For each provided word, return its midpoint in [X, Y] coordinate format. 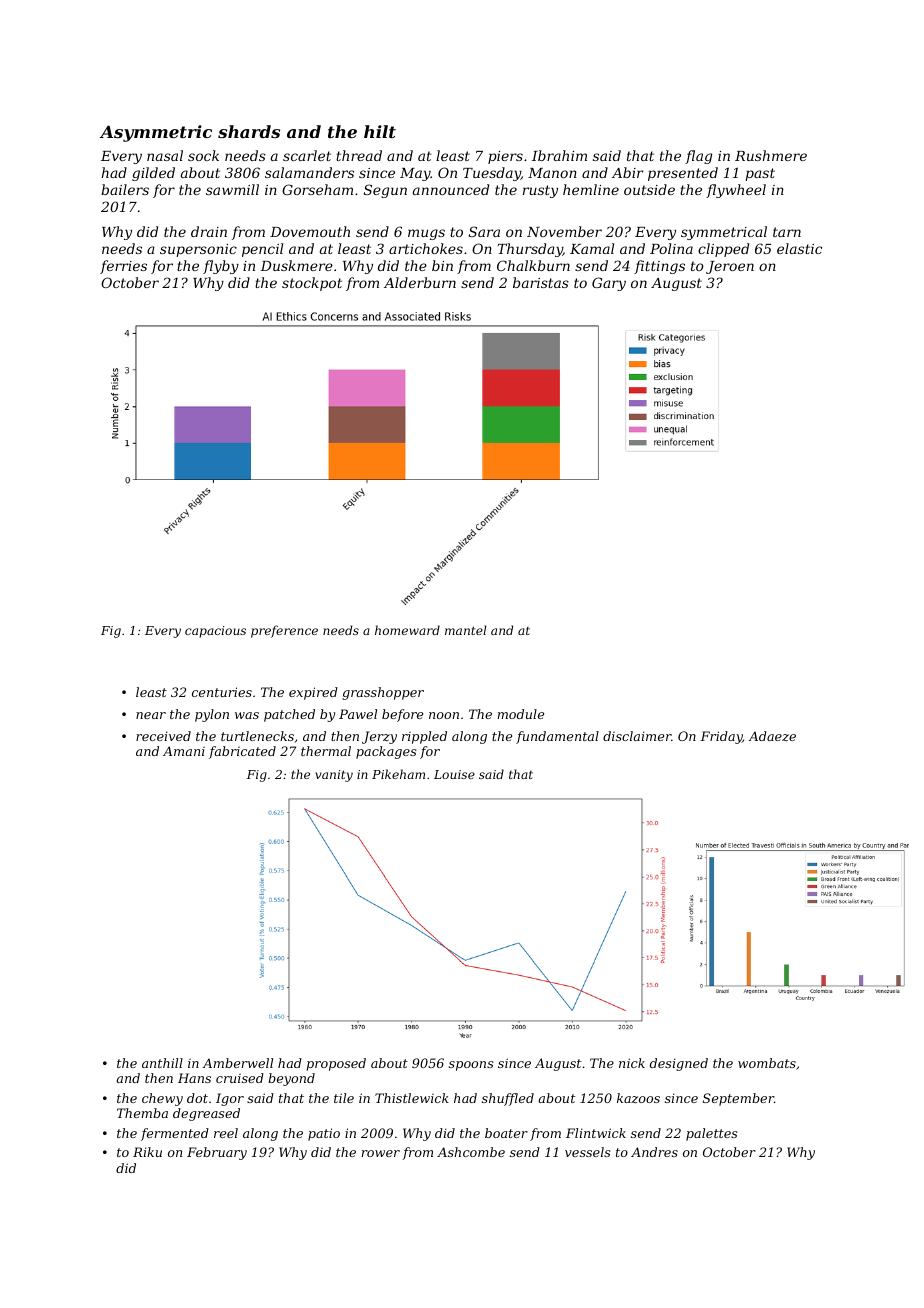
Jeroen [730, 267]
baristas [541, 282]
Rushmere [771, 155]
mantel [466, 630]
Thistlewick [412, 1098]
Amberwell [237, 1063]
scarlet [307, 155]
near [151, 715]
